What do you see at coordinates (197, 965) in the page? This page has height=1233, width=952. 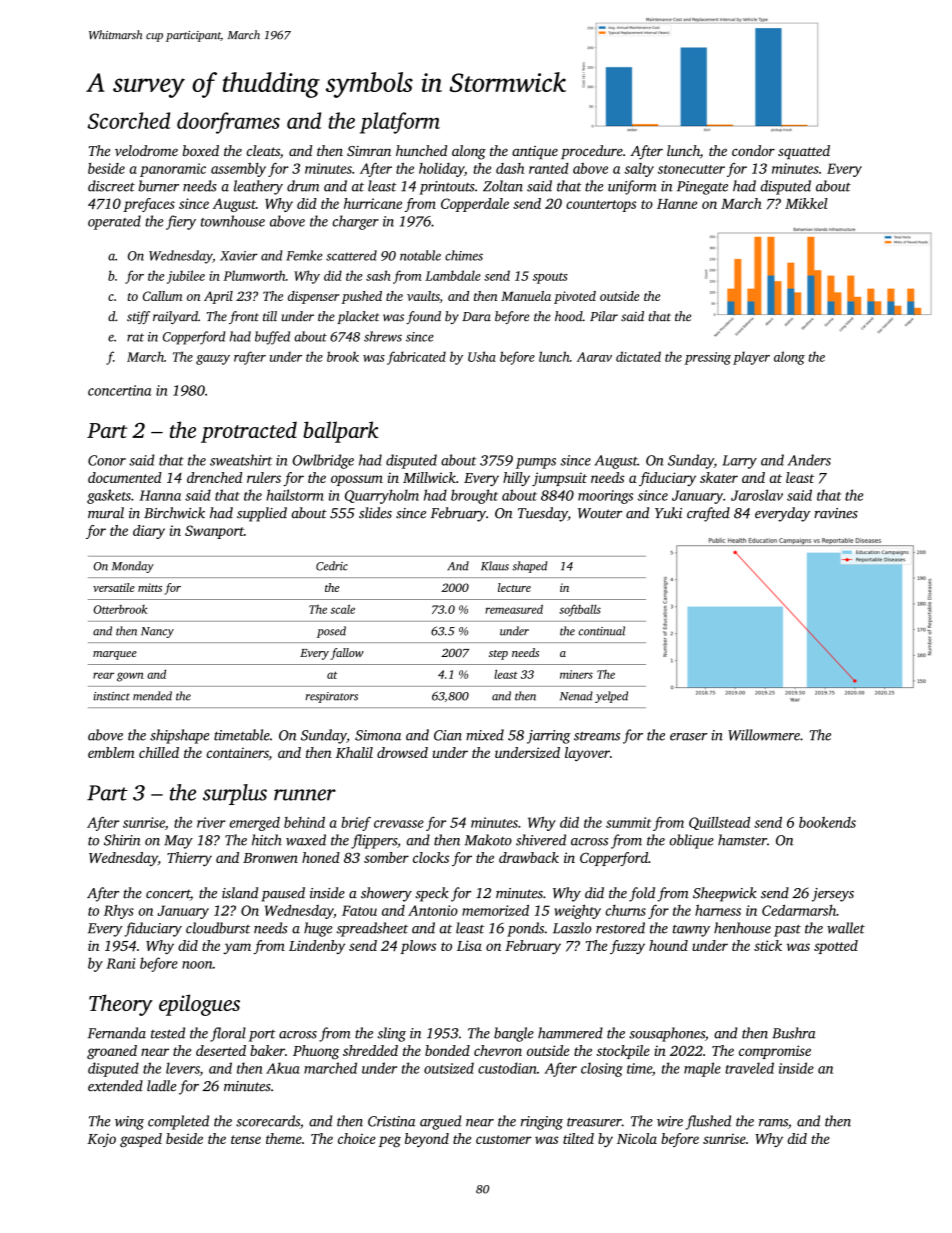 I see `noon` at bounding box center [197, 965].
